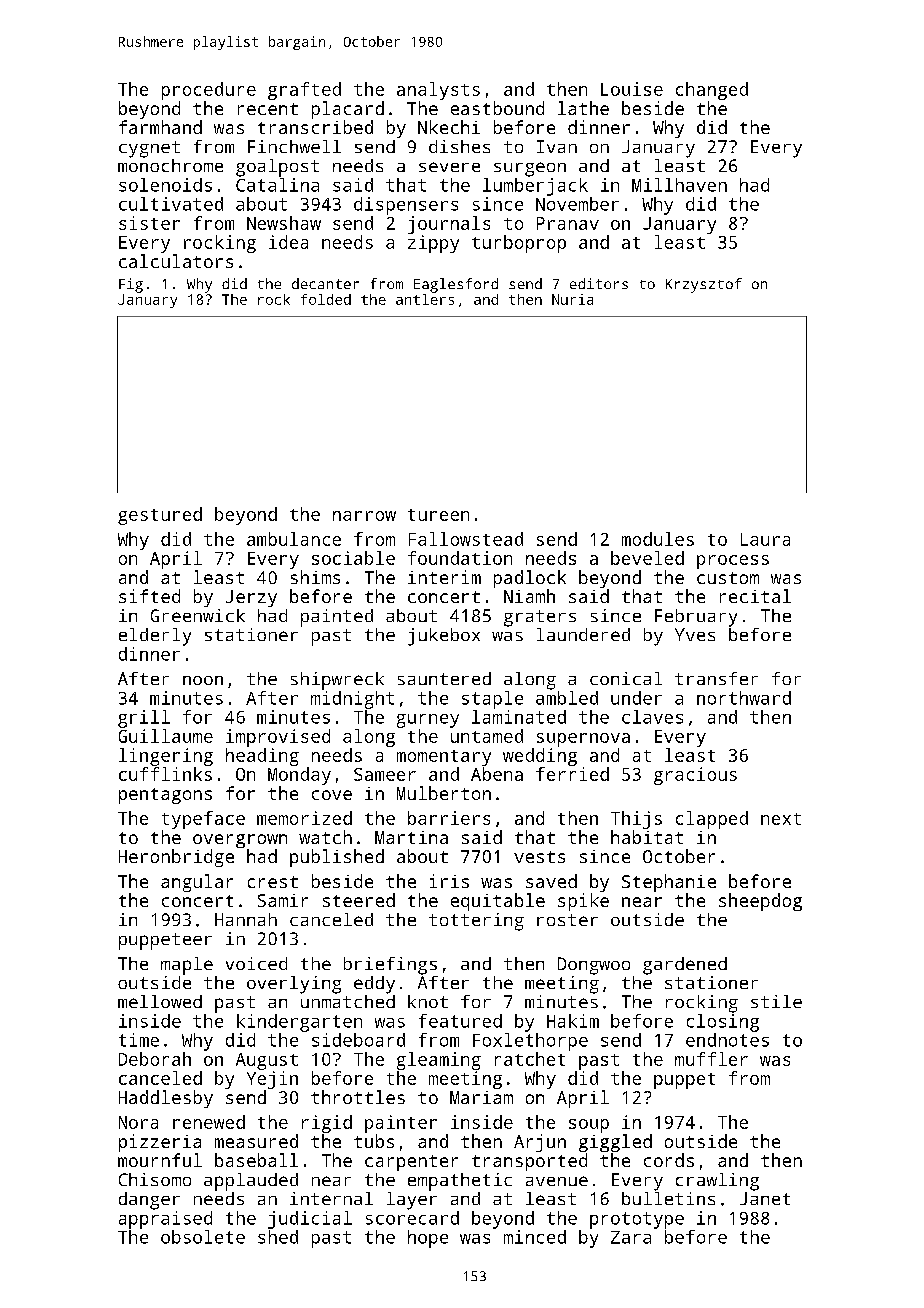  What do you see at coordinates (704, 285) in the screenshot?
I see `Krzysztof` at bounding box center [704, 285].
